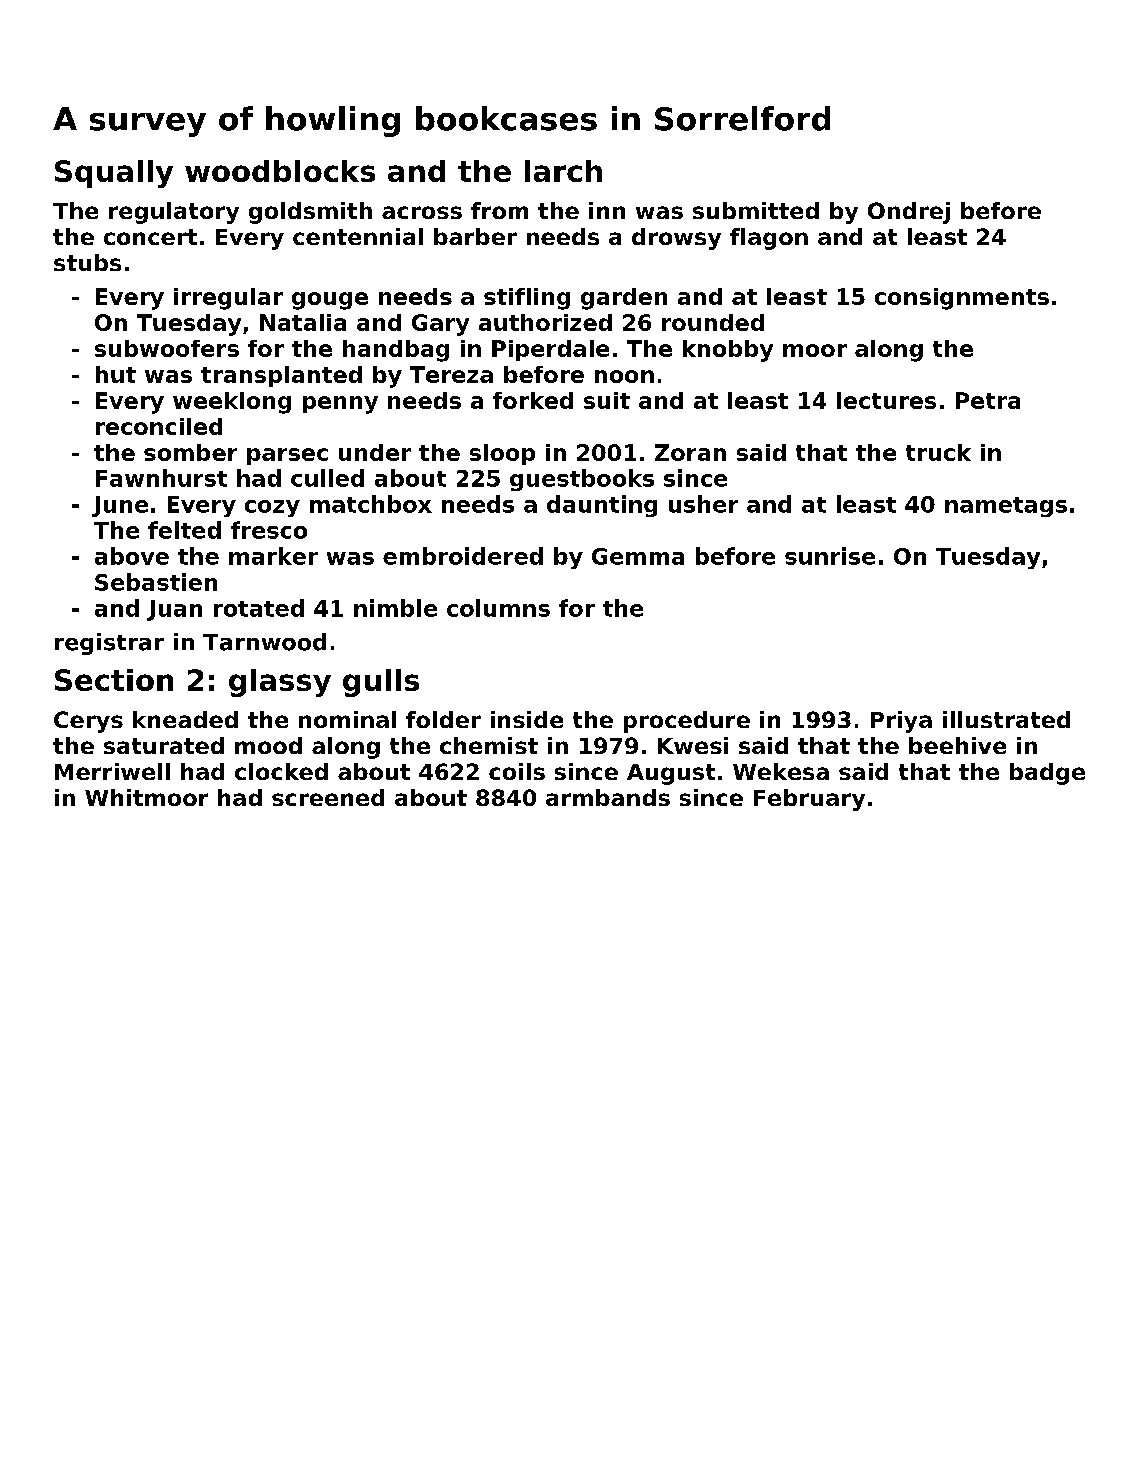 The image size is (1142, 1478). What do you see at coordinates (957, 745) in the document?
I see `beehive` at bounding box center [957, 745].
